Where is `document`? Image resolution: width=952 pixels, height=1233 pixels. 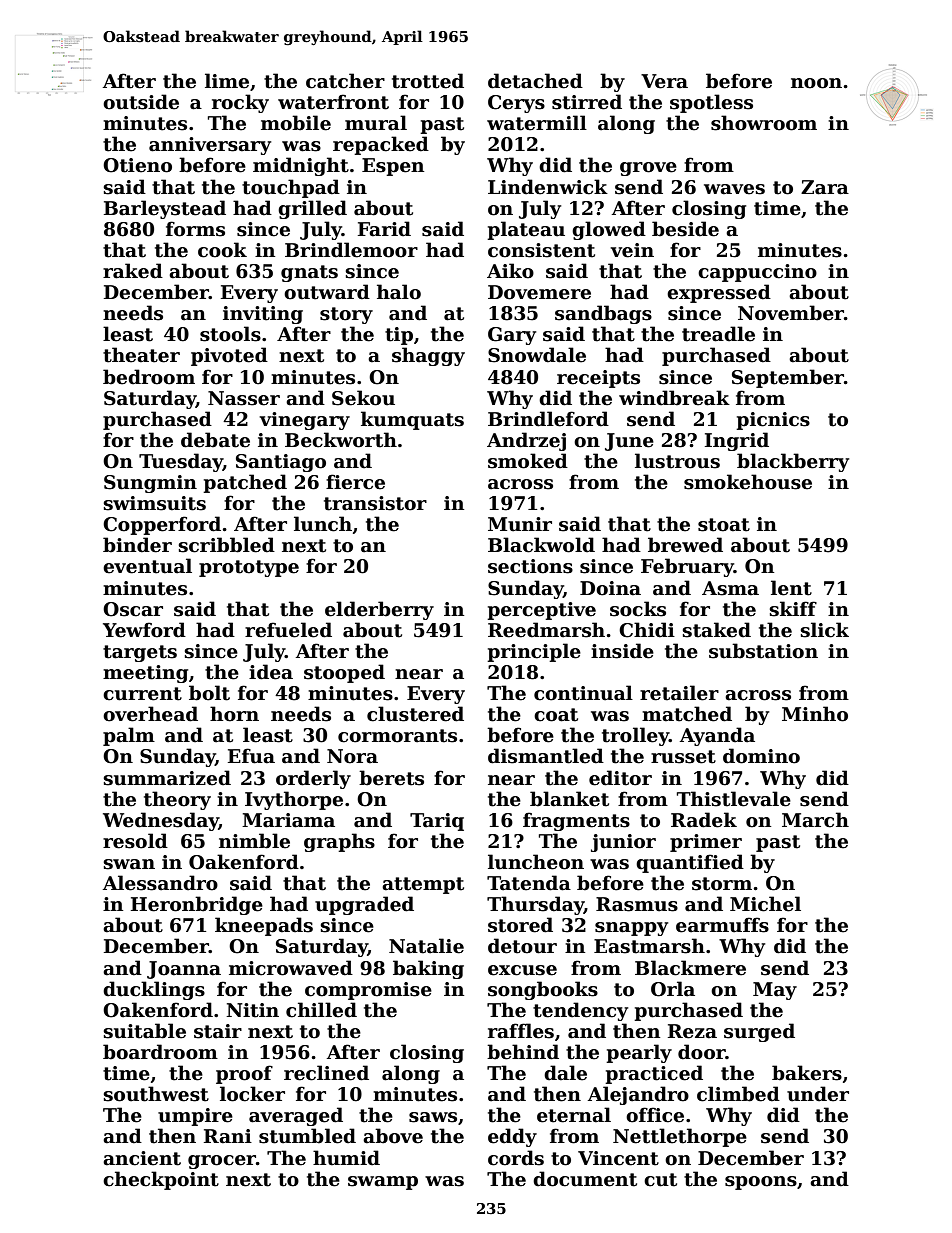 document is located at coordinates (585, 1179).
